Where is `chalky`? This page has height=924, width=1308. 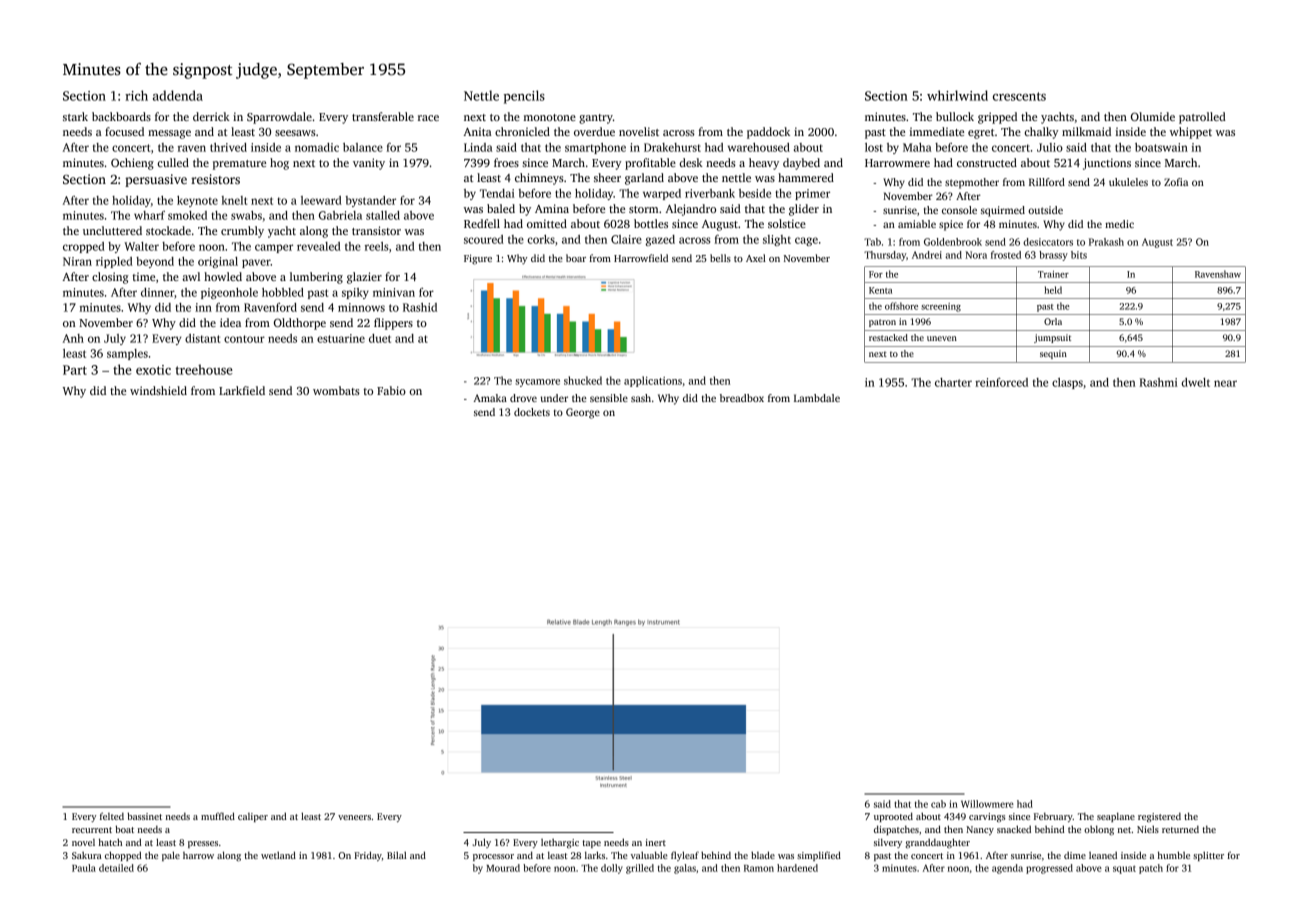
chalky is located at coordinates (1041, 133).
